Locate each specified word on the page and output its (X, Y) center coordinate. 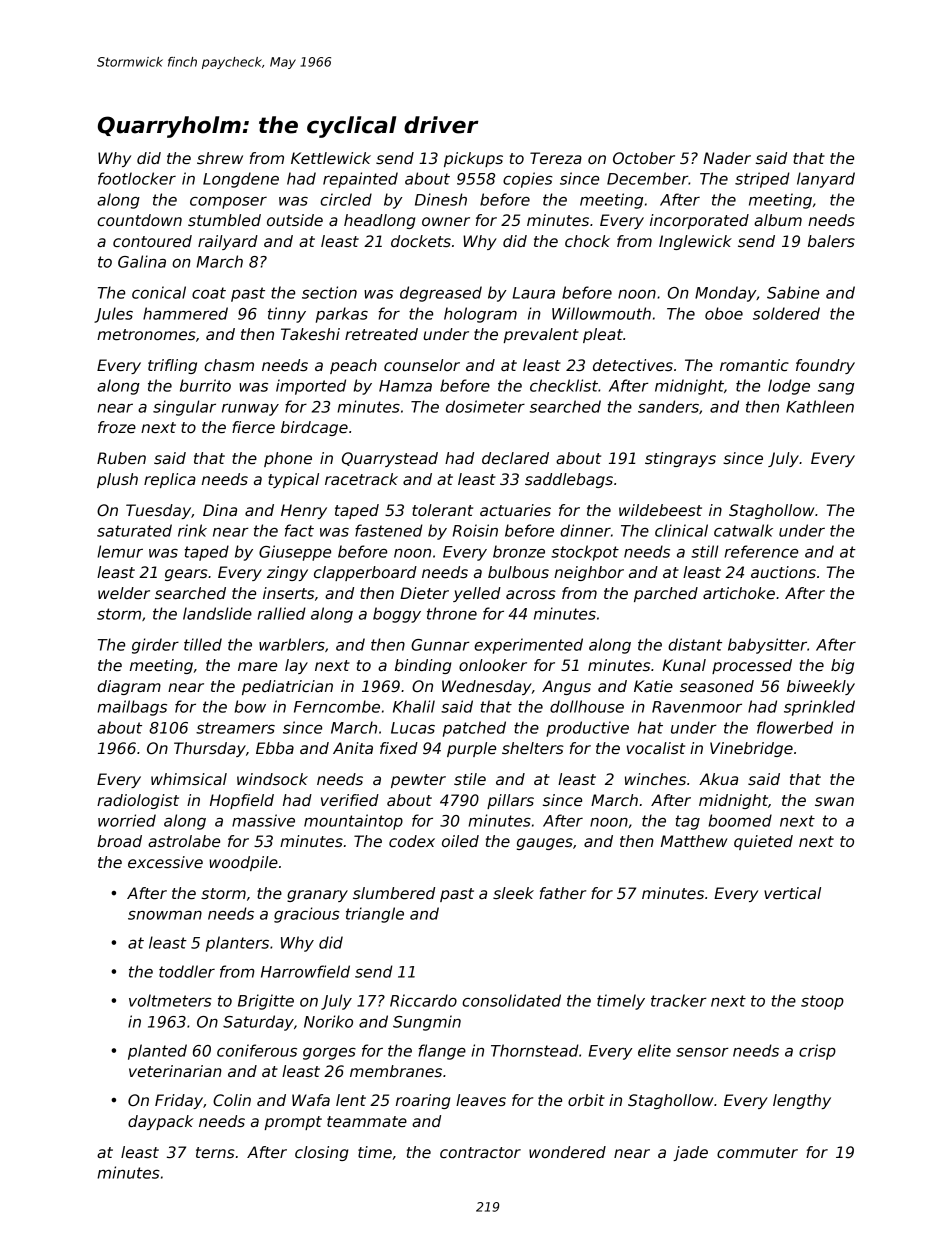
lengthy (802, 1101)
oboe (724, 313)
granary (317, 896)
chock (587, 241)
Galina (142, 261)
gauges (545, 844)
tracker (679, 1000)
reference (761, 551)
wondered (567, 1152)
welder (124, 593)
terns (215, 1152)
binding (423, 666)
